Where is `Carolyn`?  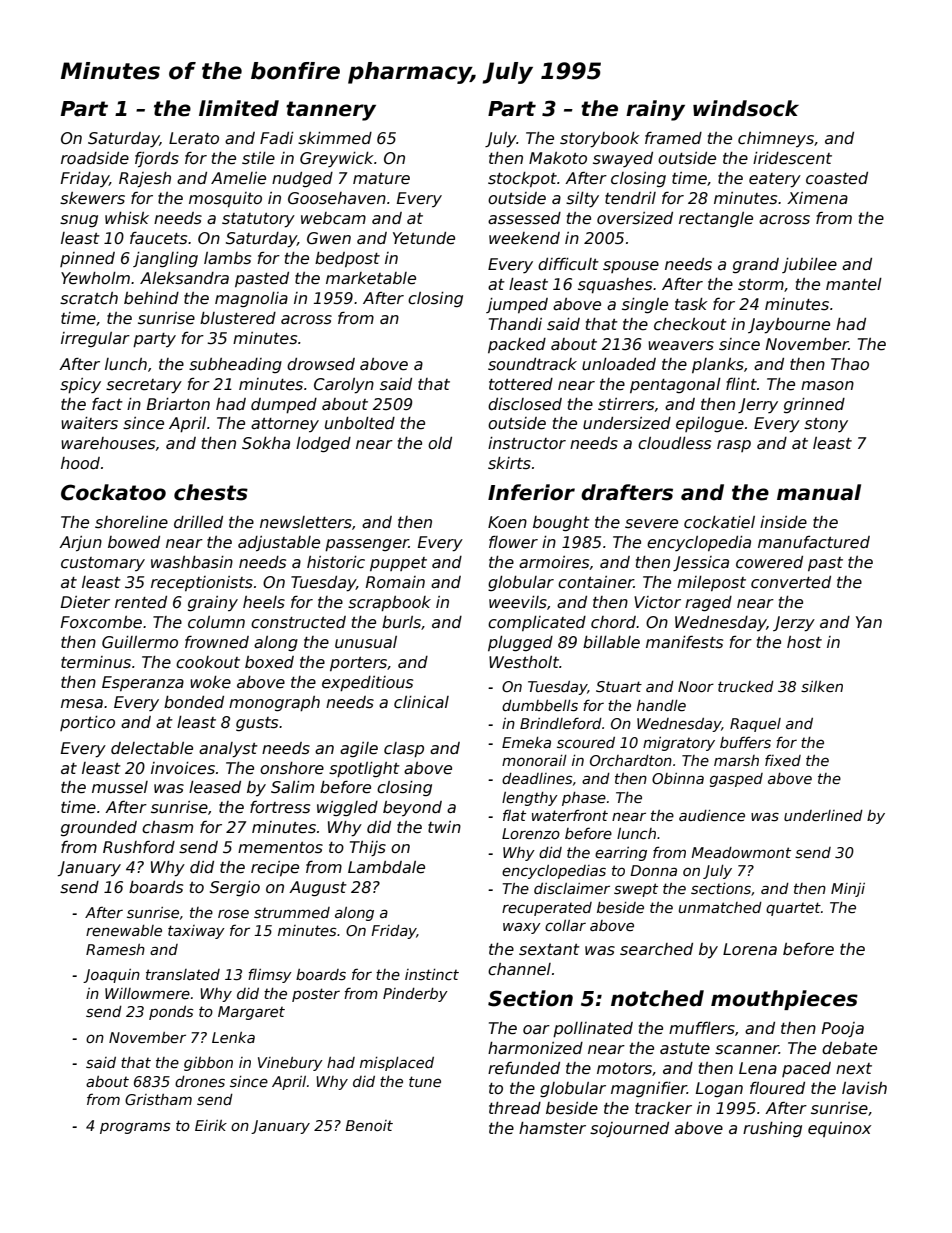 Carolyn is located at coordinates (344, 386).
